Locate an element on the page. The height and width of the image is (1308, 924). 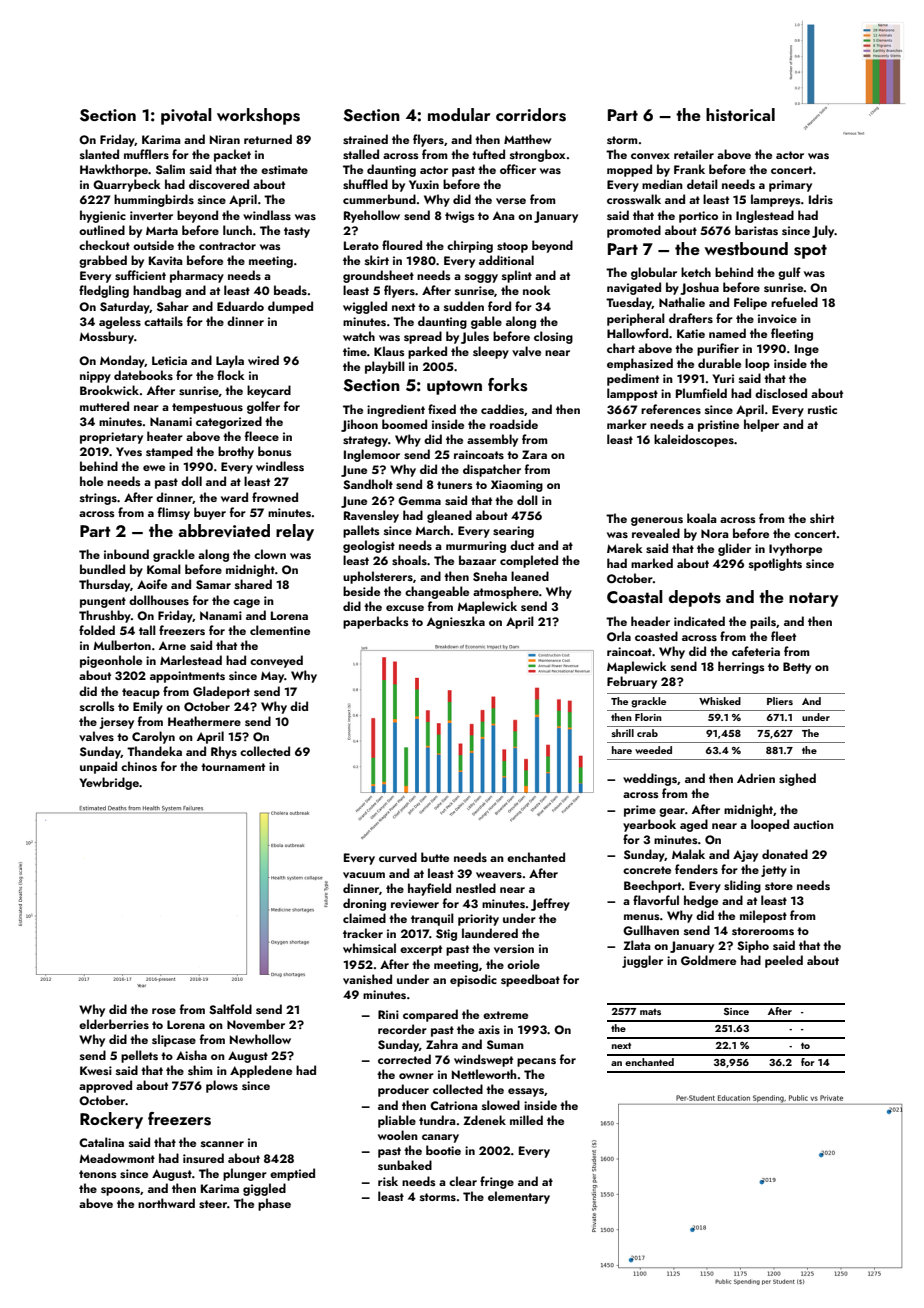
shirt is located at coordinates (822, 518).
